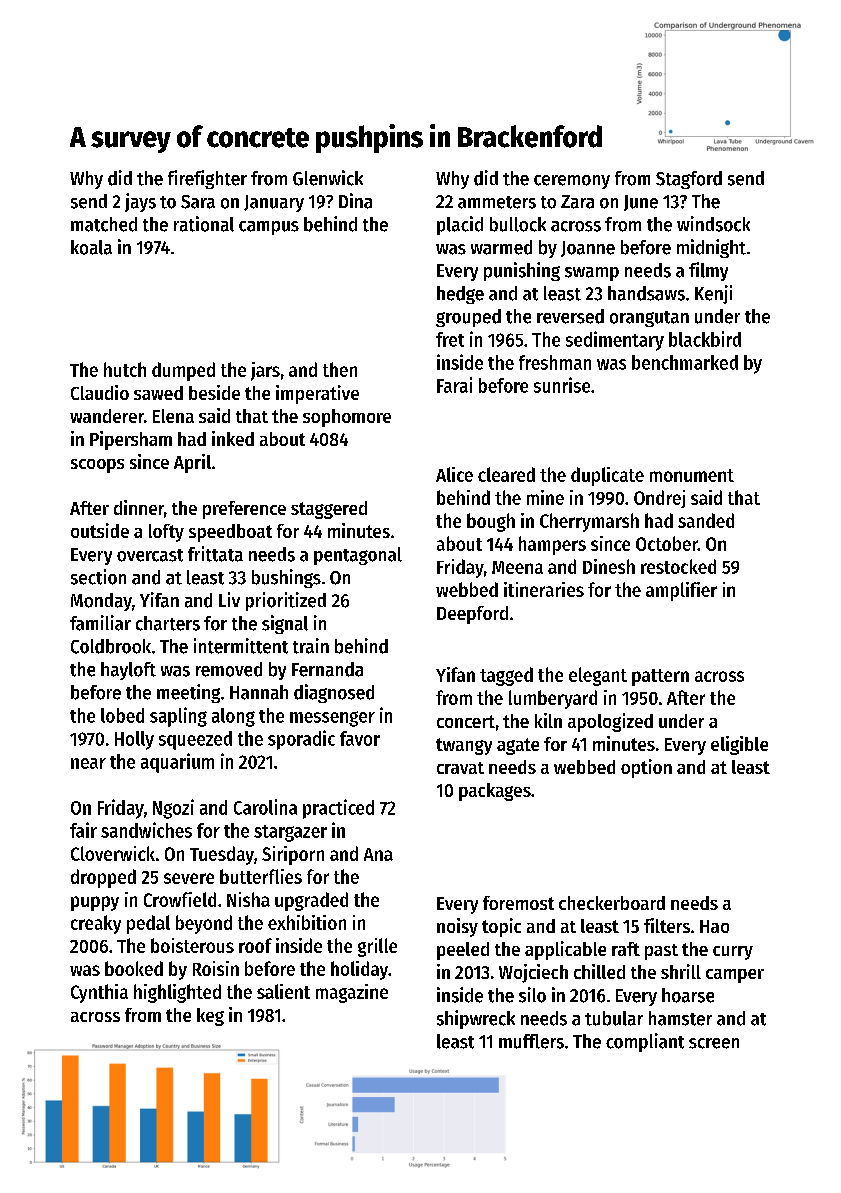  I want to click on along, so click(233, 717).
